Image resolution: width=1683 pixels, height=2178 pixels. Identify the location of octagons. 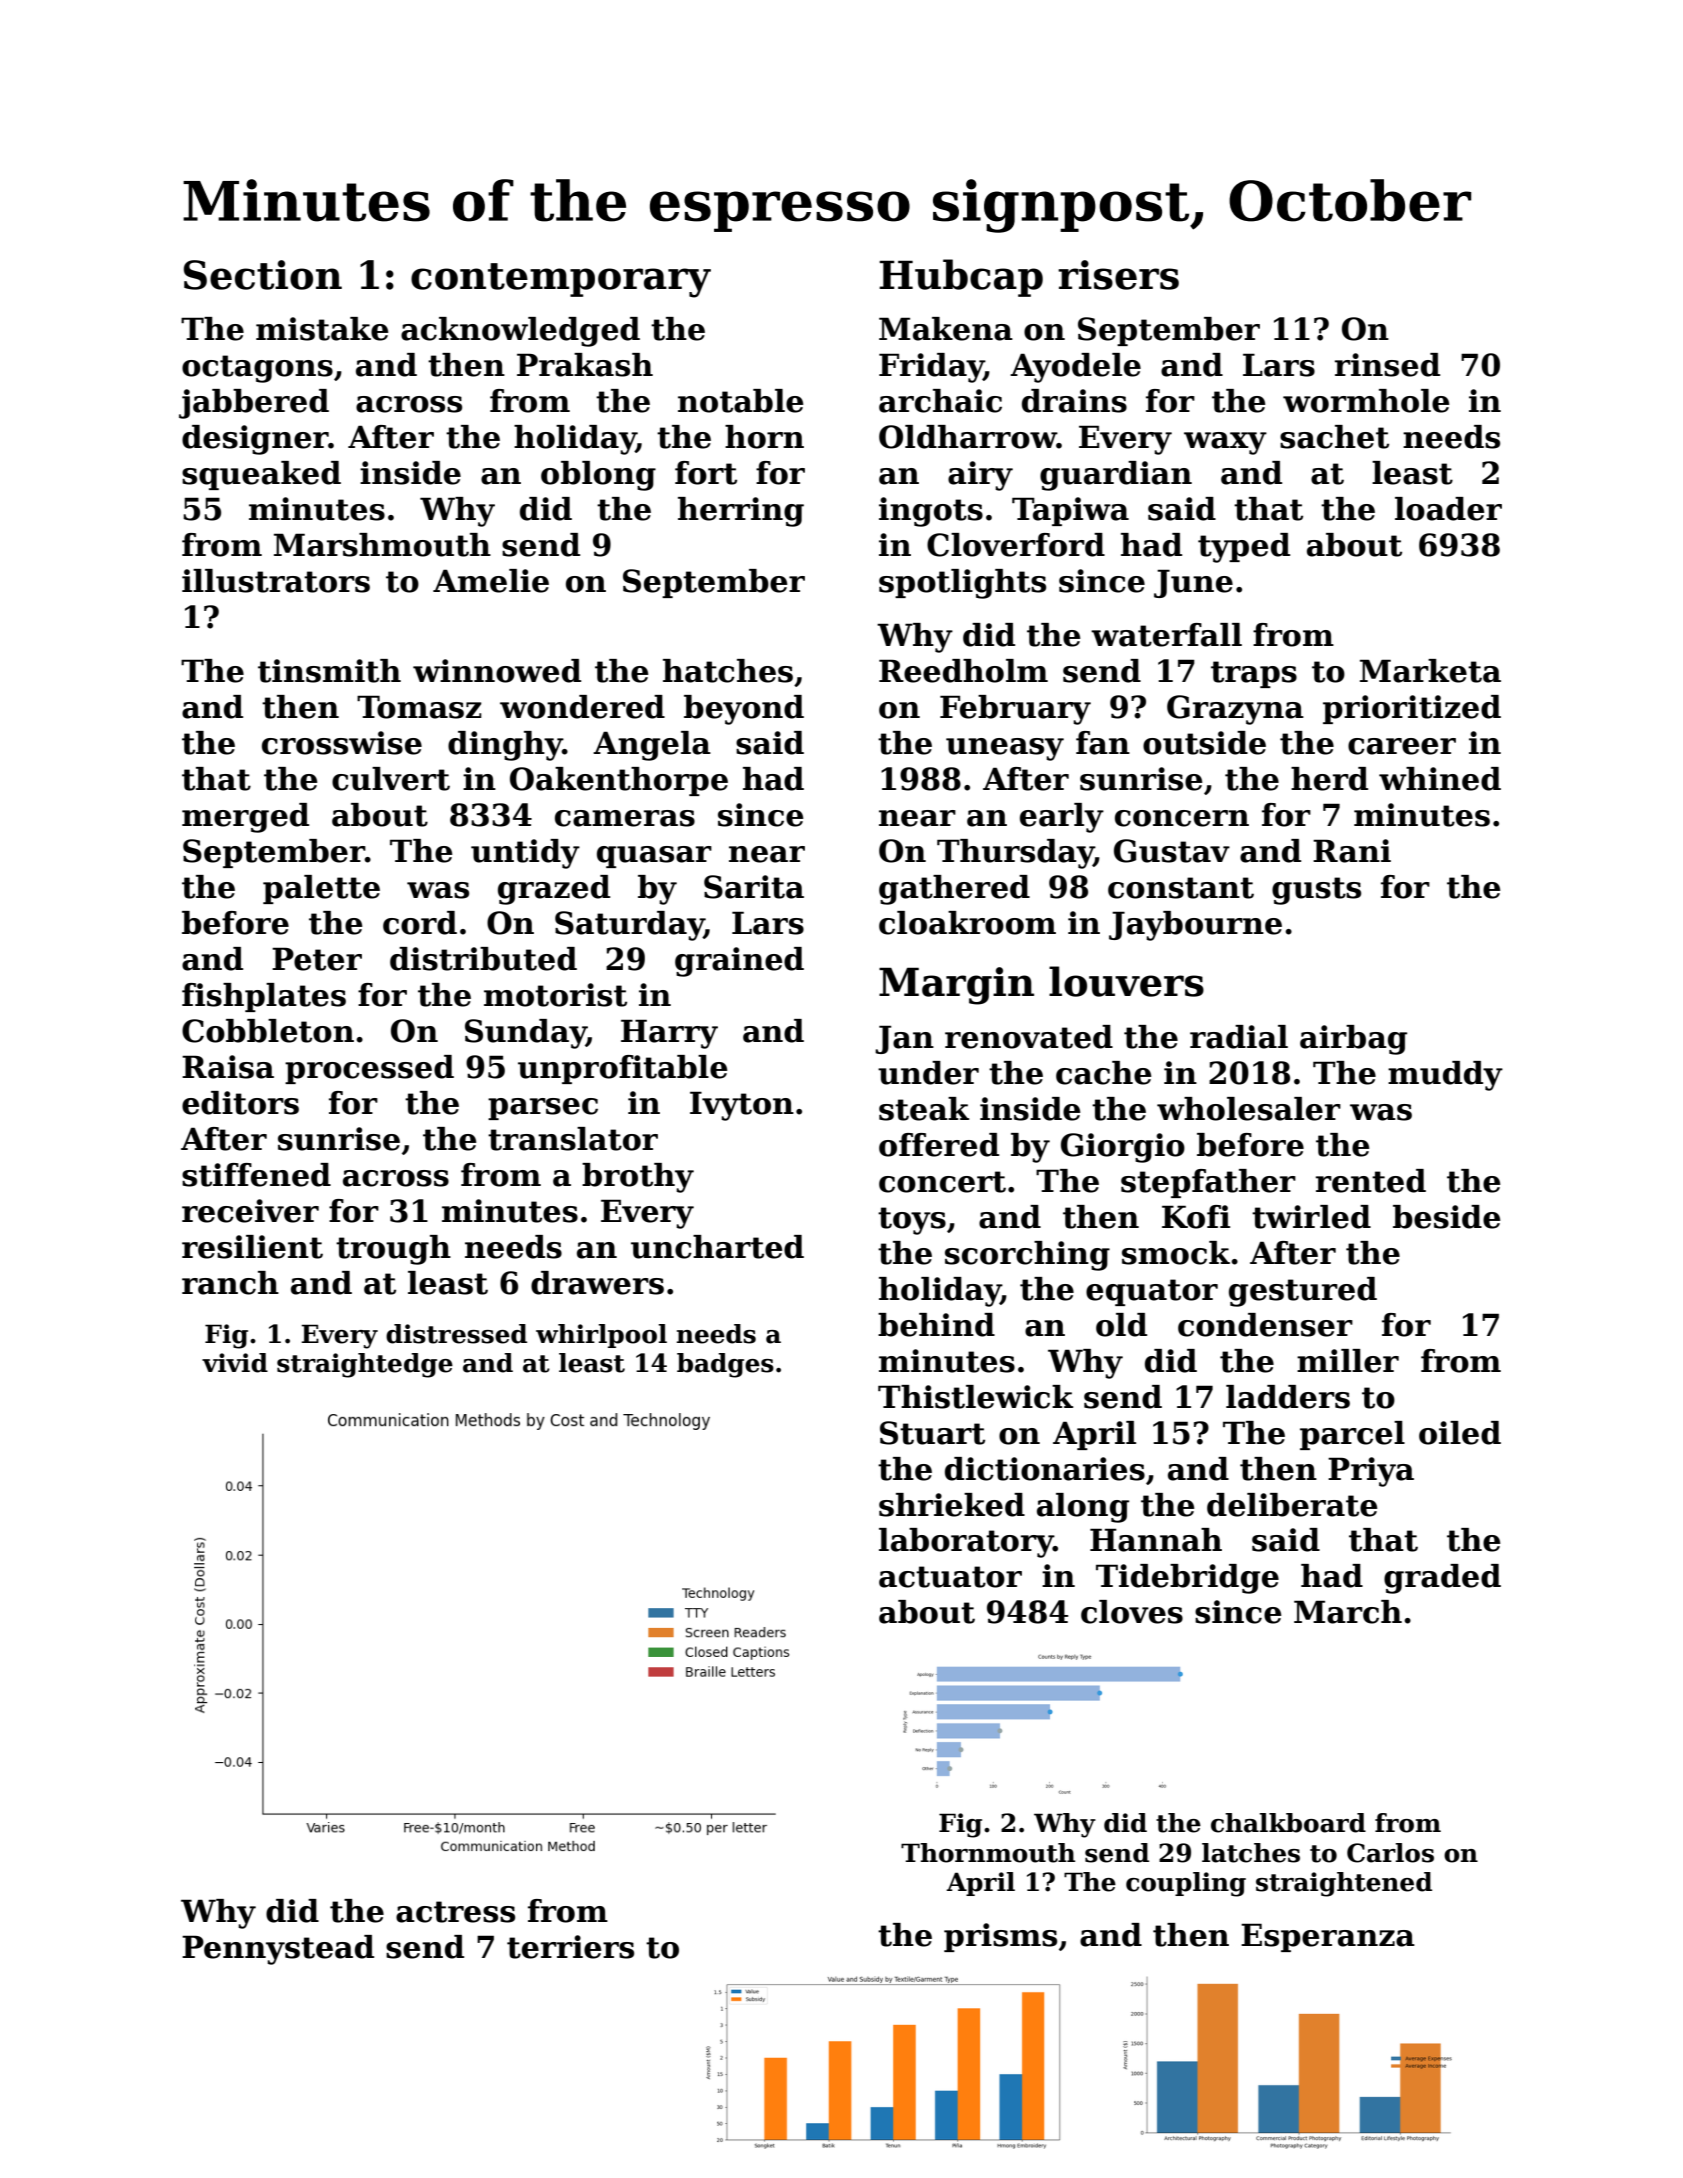
(257, 369).
